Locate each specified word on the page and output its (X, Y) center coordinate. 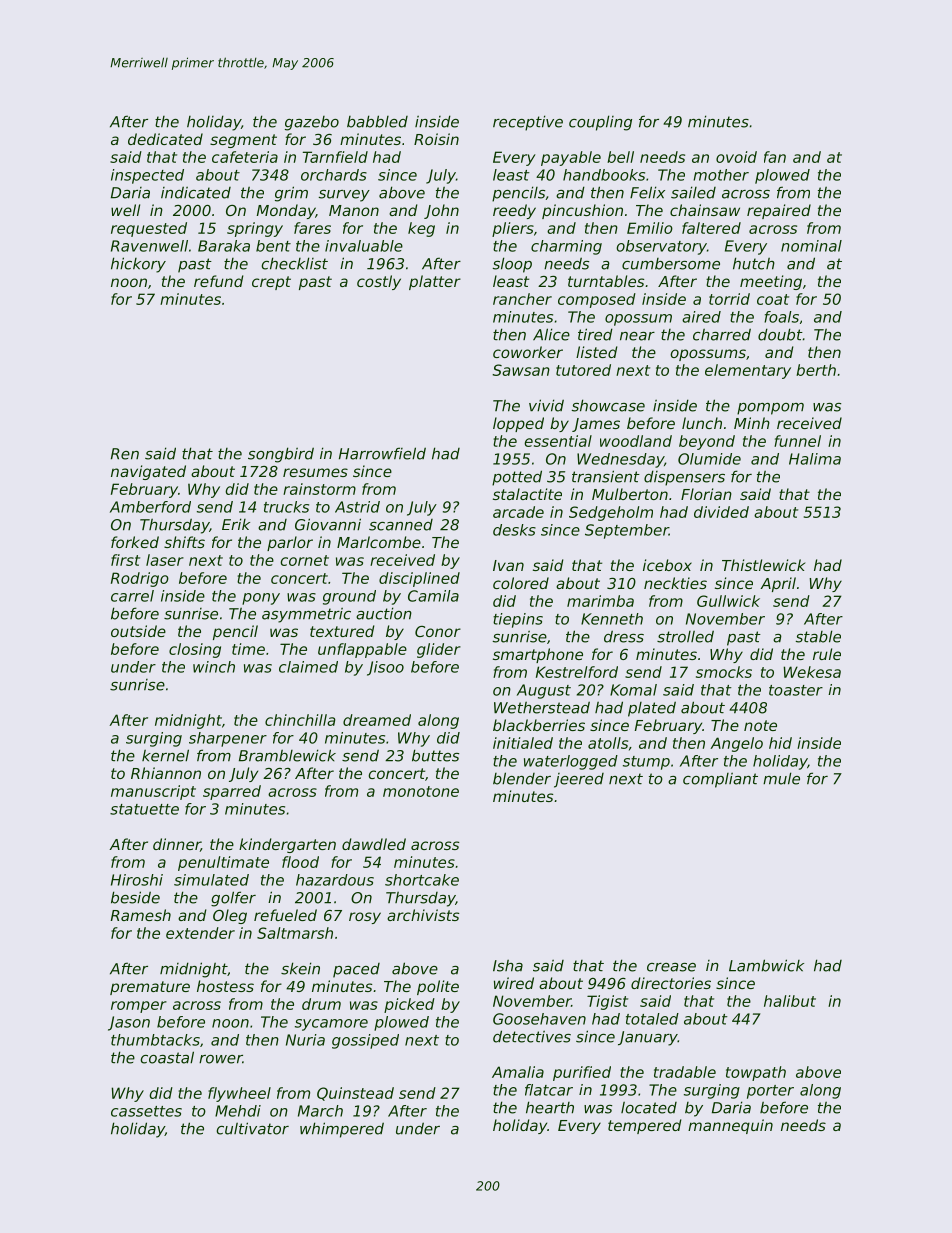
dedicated (165, 139)
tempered (645, 1126)
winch (214, 667)
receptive (528, 123)
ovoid (736, 157)
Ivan (508, 565)
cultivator (252, 1128)
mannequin (730, 1126)
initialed (523, 743)
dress (624, 636)
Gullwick (728, 601)
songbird (281, 455)
